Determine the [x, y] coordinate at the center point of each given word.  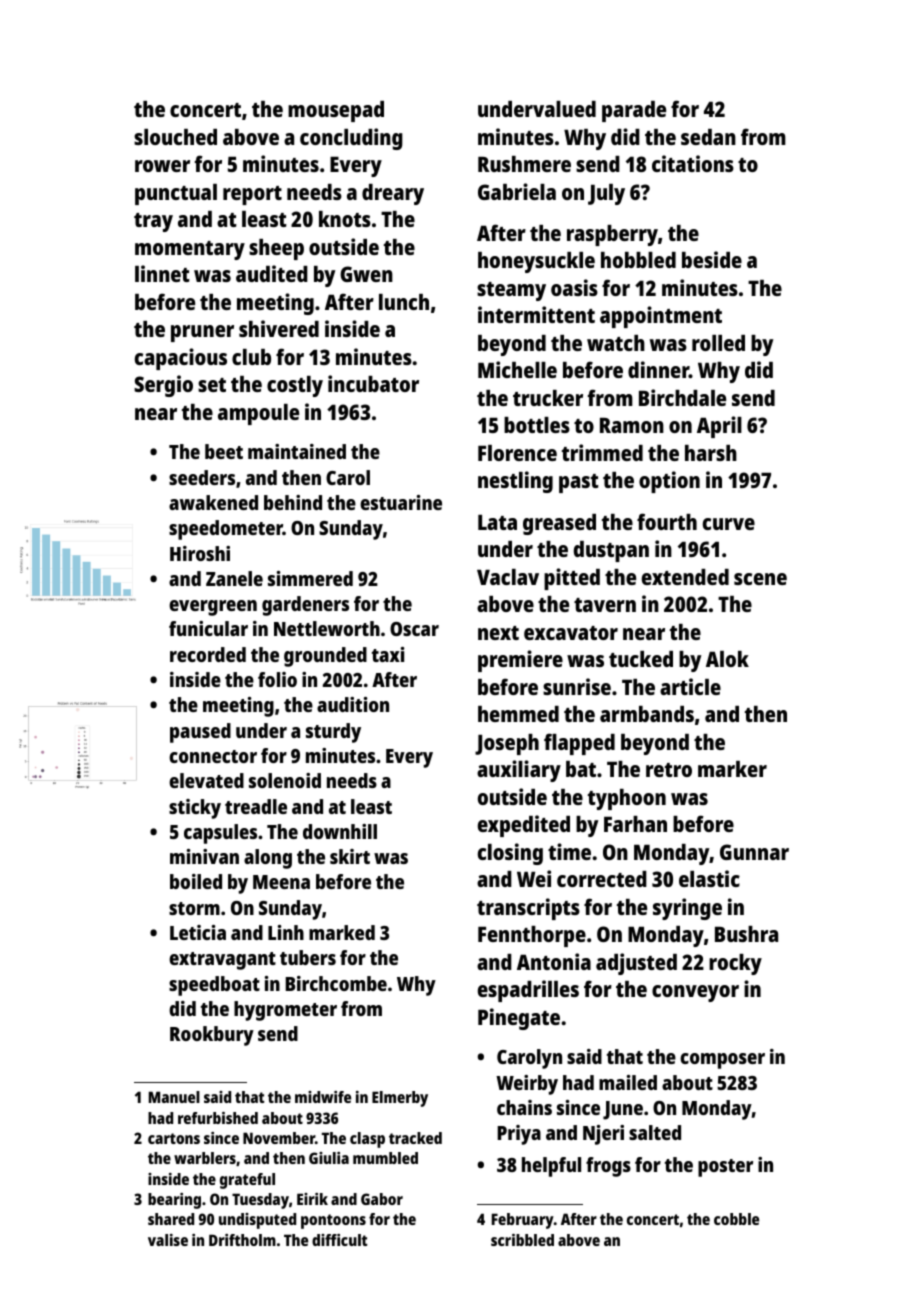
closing [510, 854]
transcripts [528, 909]
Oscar [414, 629]
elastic [709, 878]
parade [634, 111]
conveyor [695, 993]
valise [168, 1240]
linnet [162, 273]
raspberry [612, 235]
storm [194, 908]
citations [693, 163]
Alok [727, 659]
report [252, 195]
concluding [351, 139]
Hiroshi [200, 553]
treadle [256, 806]
